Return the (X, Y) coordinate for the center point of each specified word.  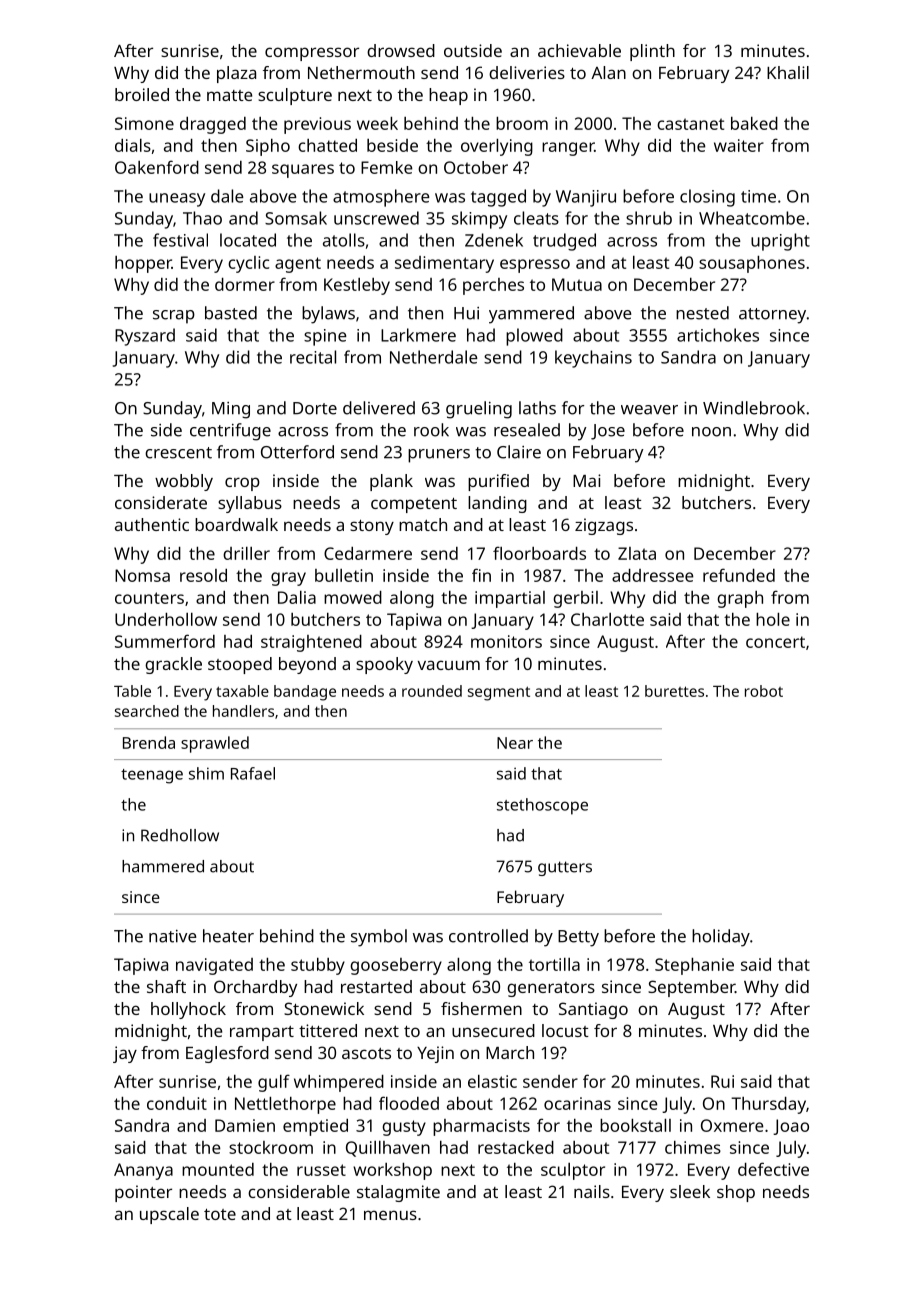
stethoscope (542, 806)
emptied (315, 1127)
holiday (721, 938)
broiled (142, 94)
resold (203, 575)
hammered (163, 866)
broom (522, 123)
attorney (772, 316)
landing (497, 504)
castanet (690, 124)
